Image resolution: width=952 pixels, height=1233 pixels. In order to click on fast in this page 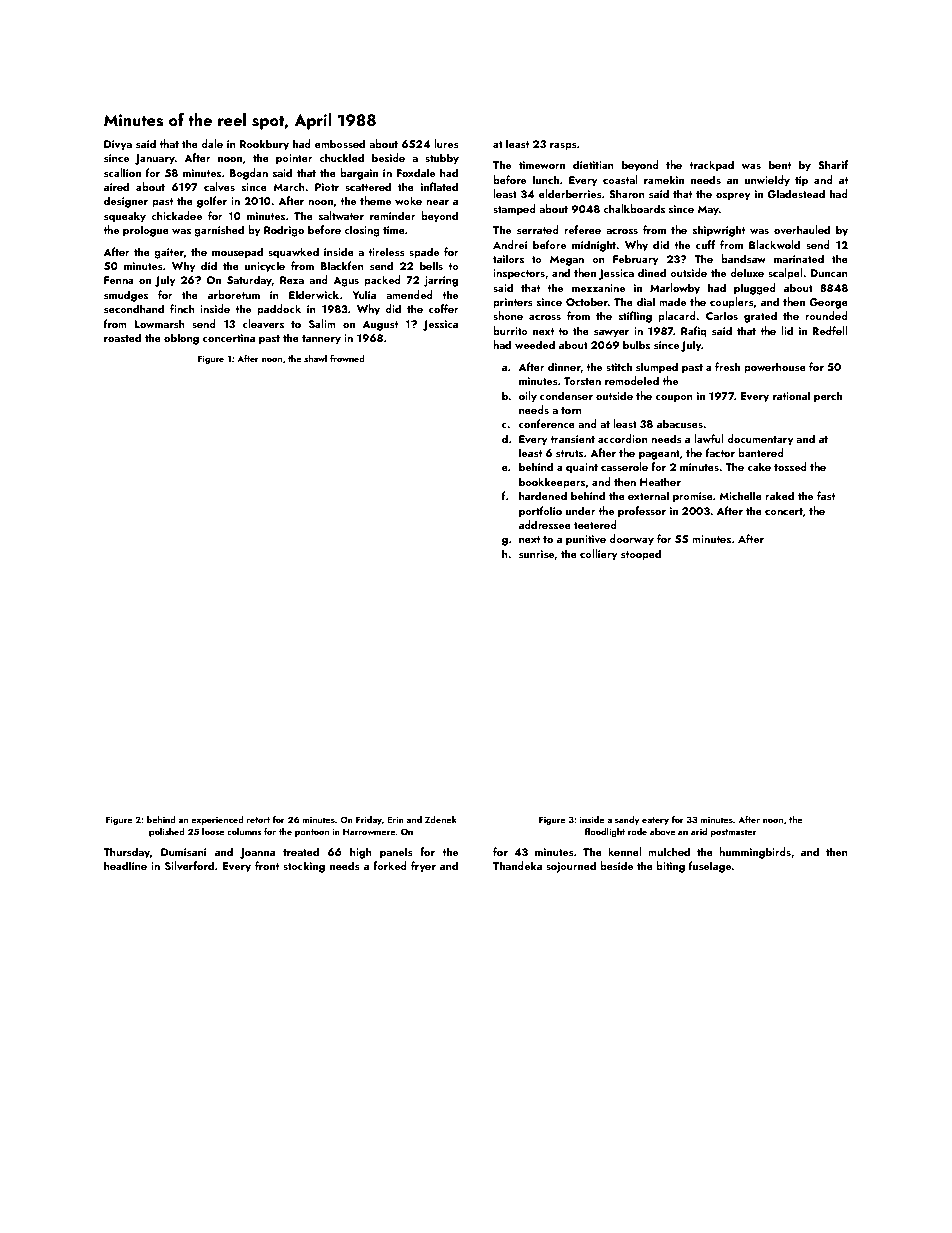, I will do `click(826, 495)`.
